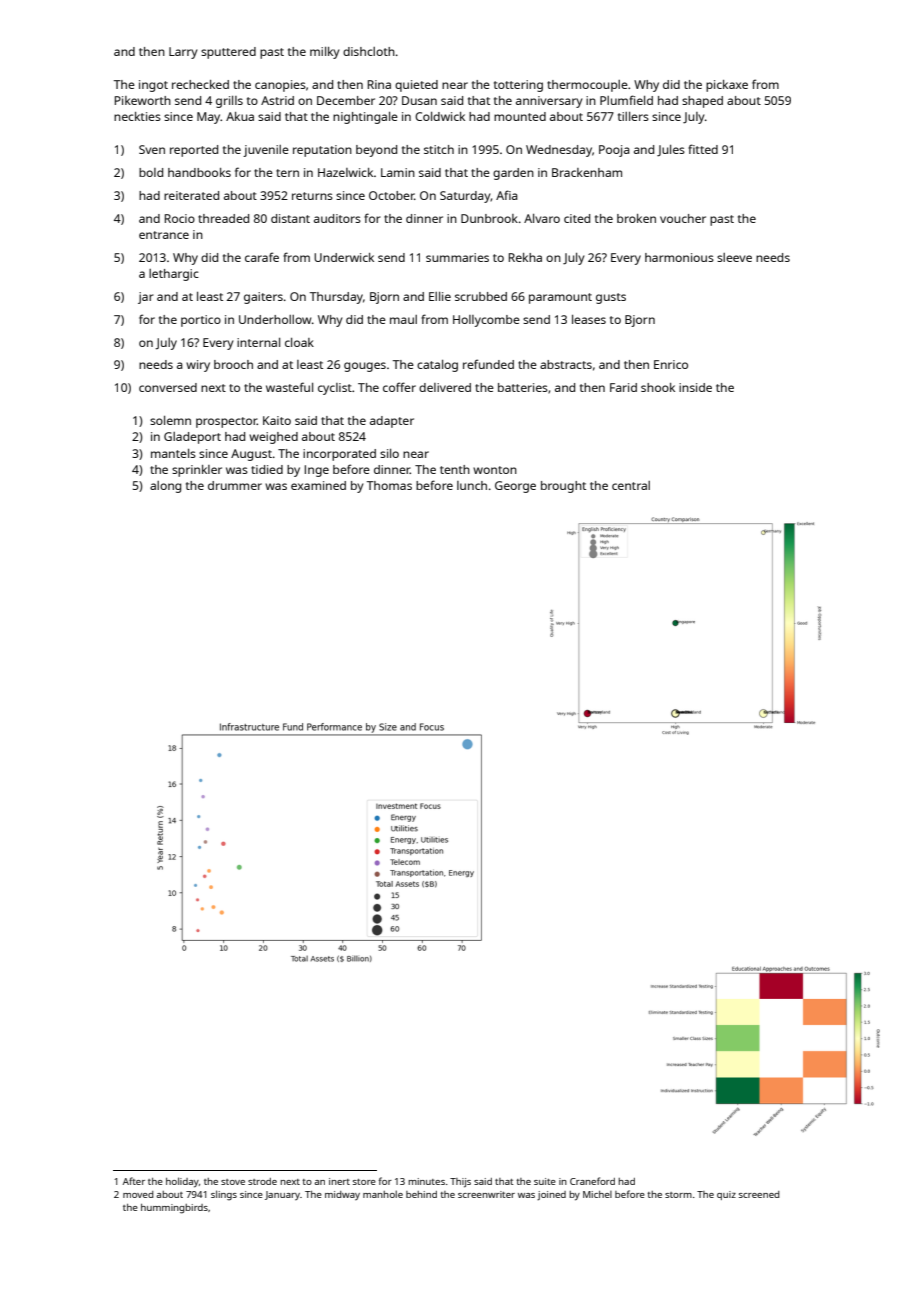 This screenshot has height=1316, width=908. I want to click on central, so click(631, 485).
